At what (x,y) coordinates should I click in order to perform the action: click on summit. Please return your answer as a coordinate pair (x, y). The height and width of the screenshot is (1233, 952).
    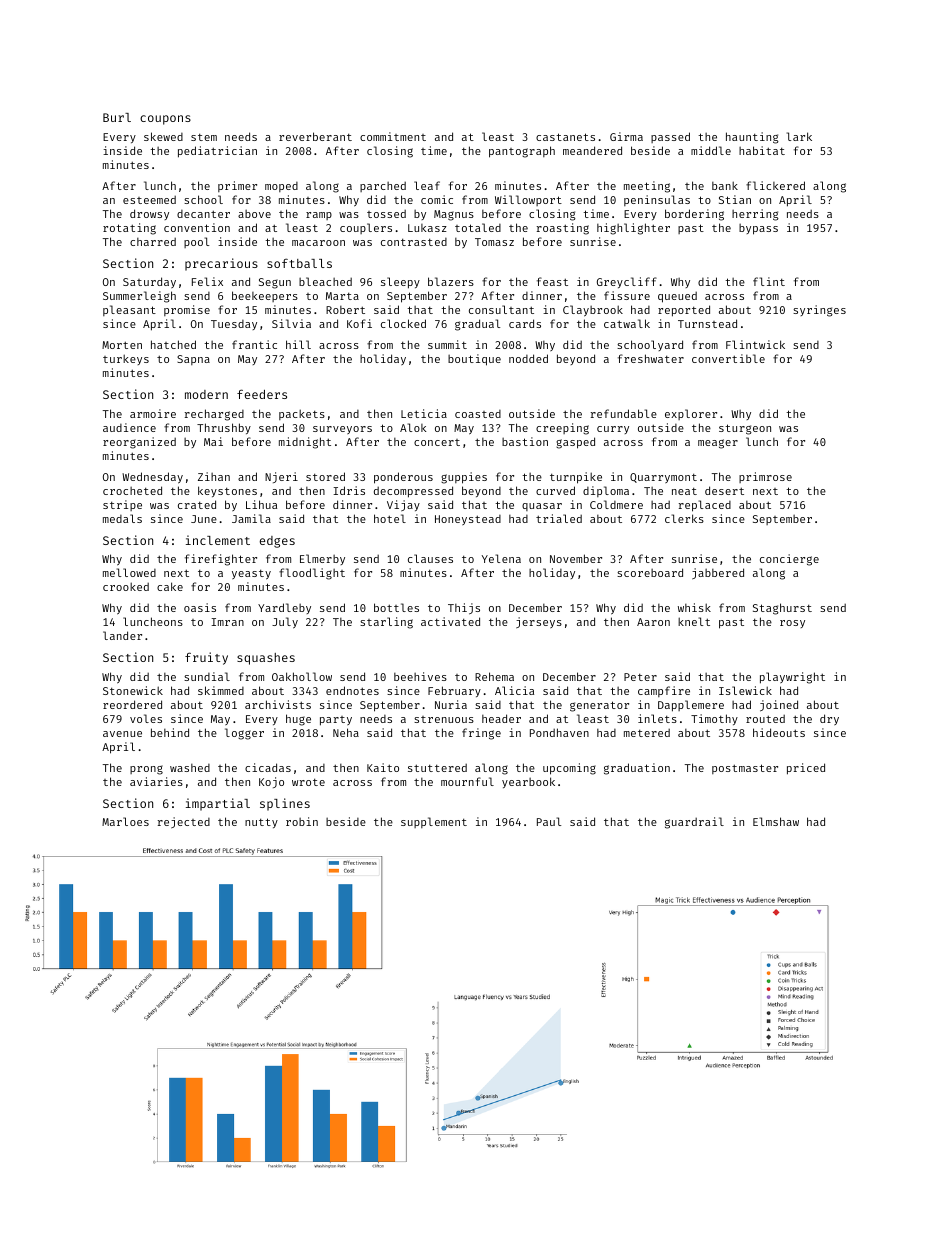
    Looking at the image, I should click on (447, 344).
